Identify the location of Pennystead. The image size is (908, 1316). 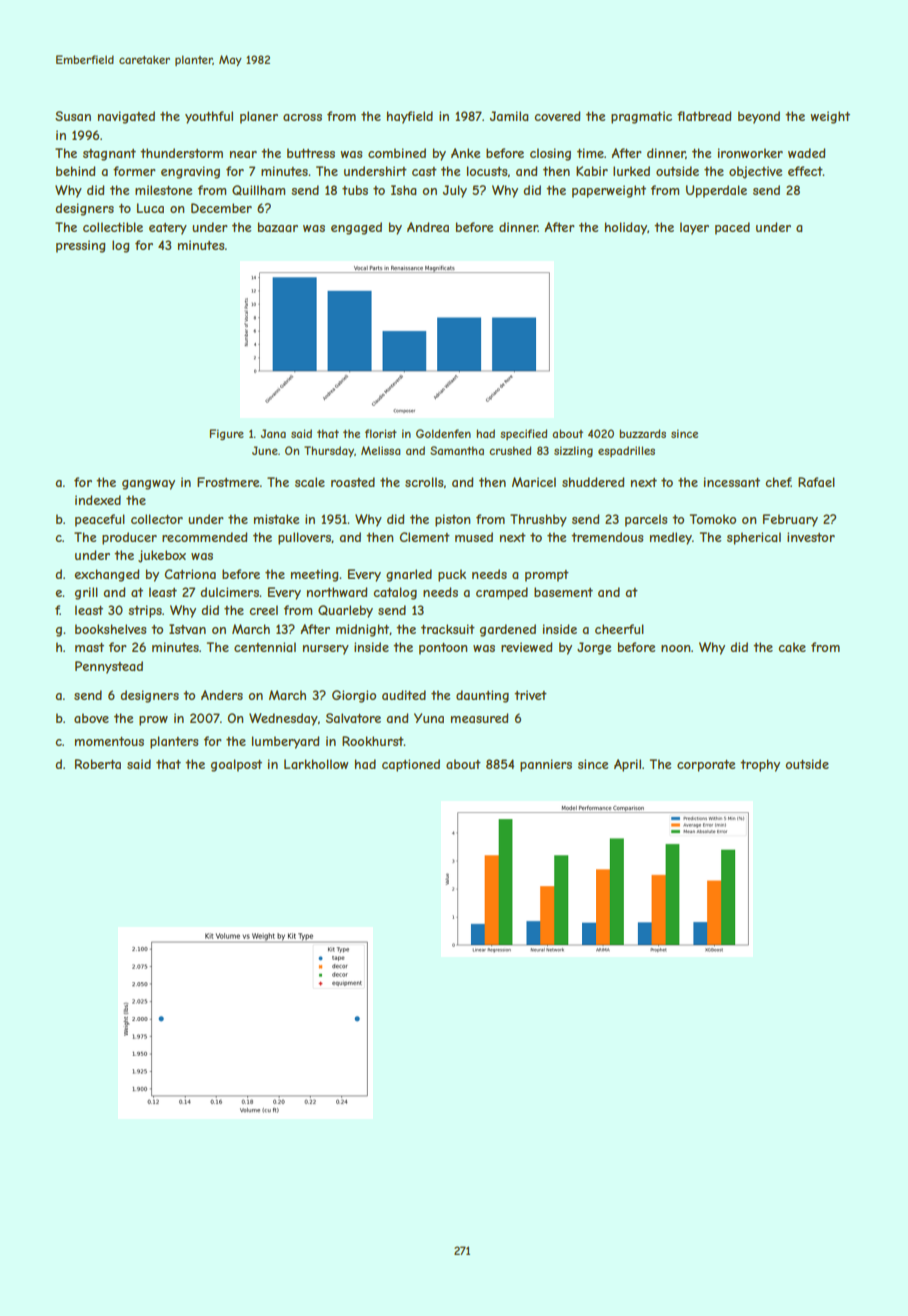
(109, 667).
